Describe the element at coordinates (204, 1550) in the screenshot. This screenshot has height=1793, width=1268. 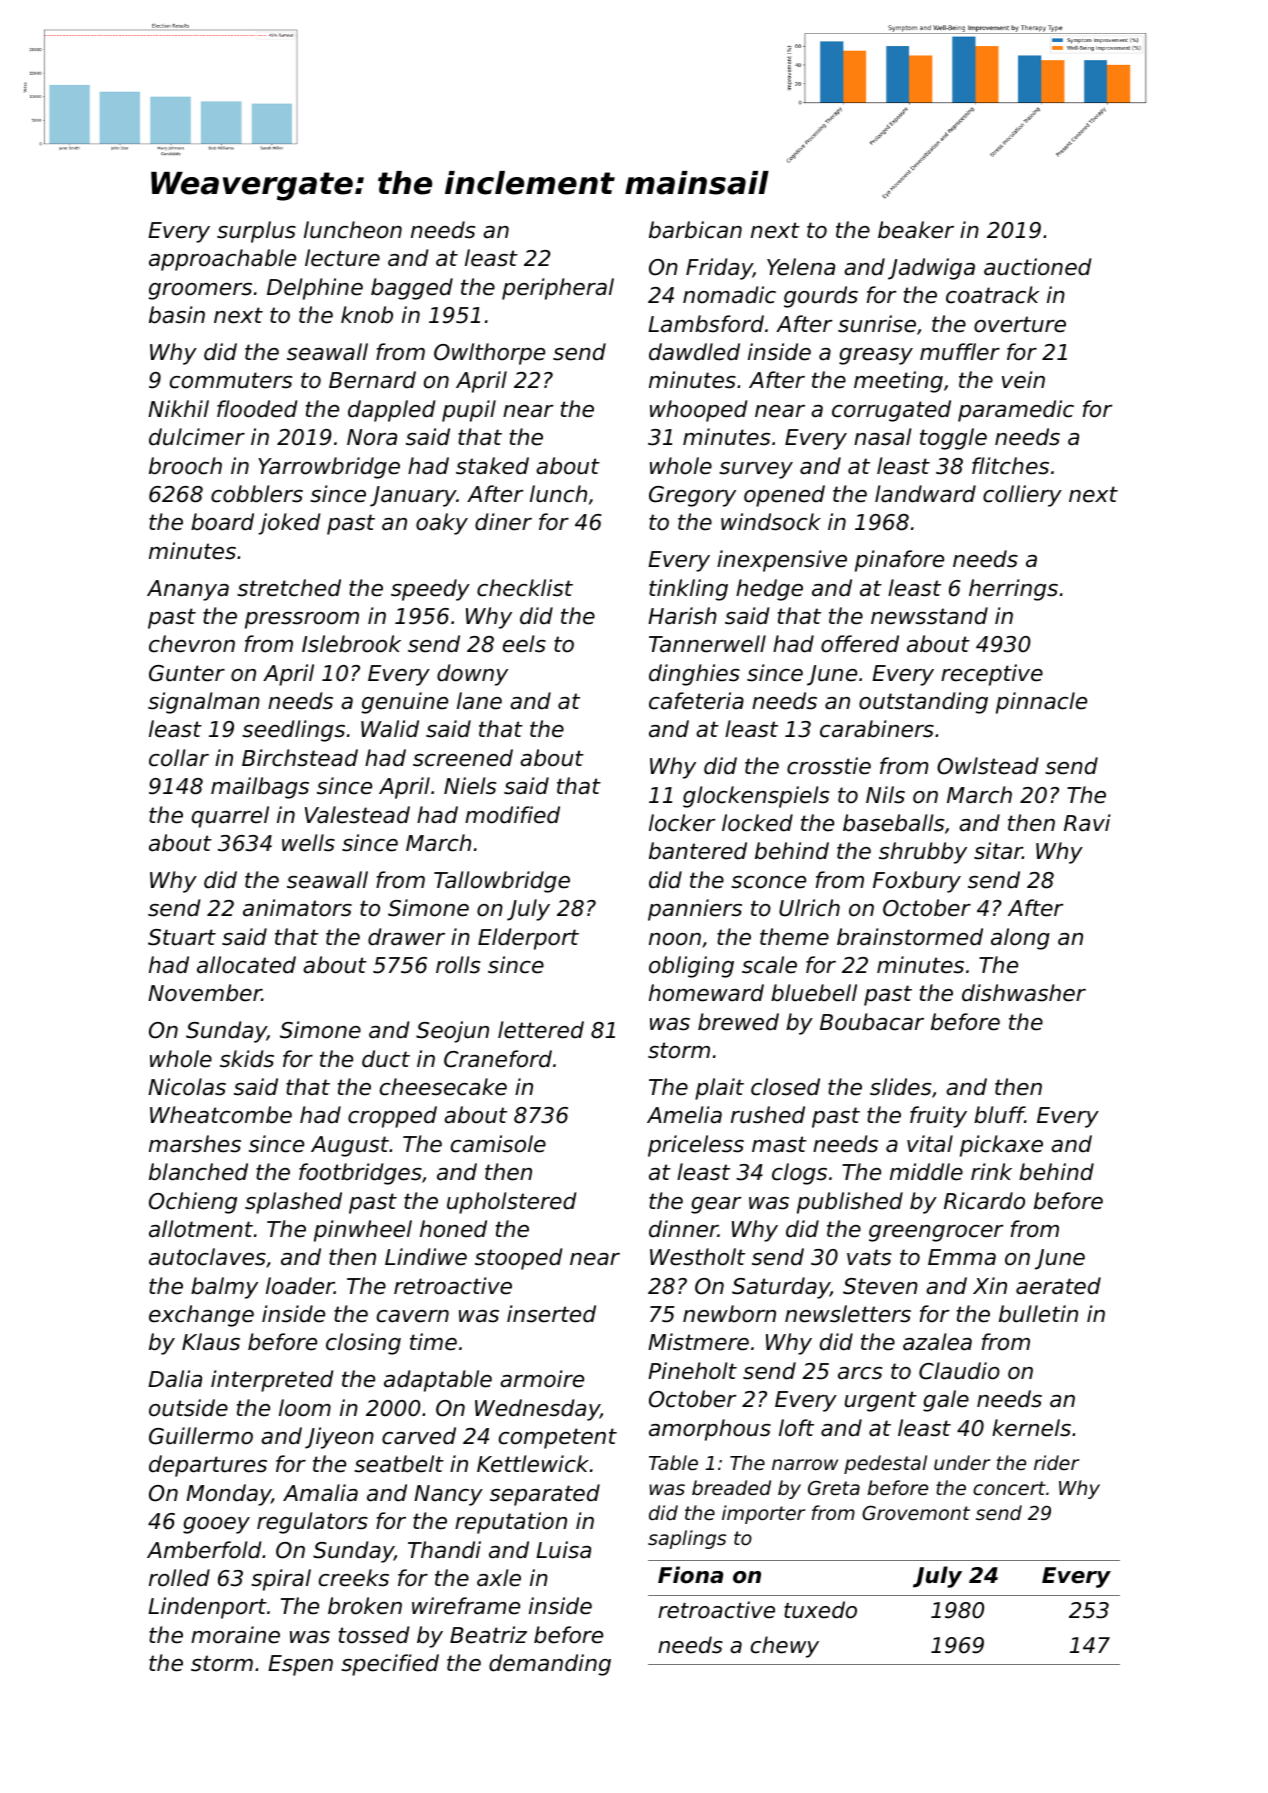
I see `Amberfold` at that location.
